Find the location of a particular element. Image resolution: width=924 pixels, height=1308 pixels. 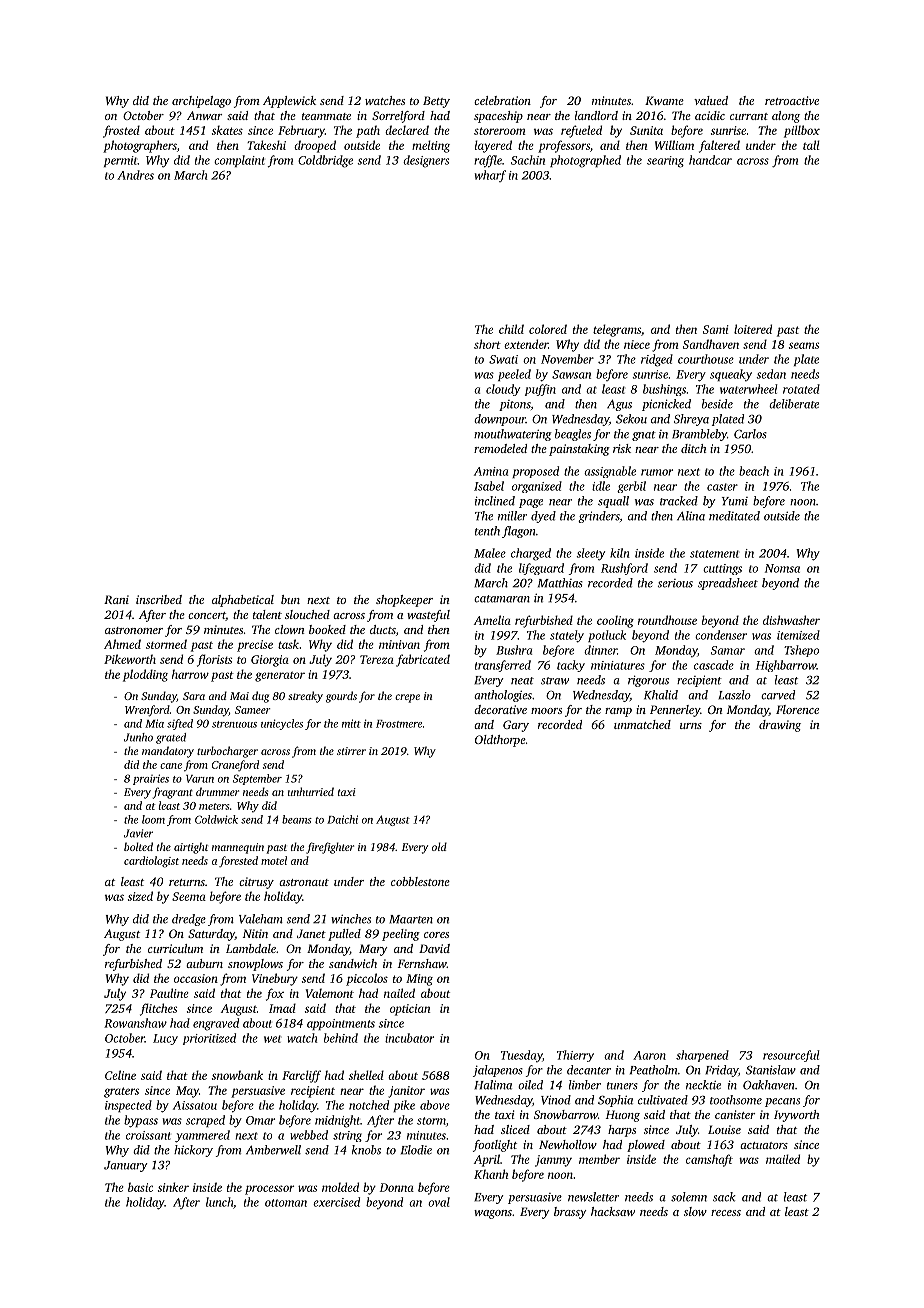

niece is located at coordinates (637, 344).
